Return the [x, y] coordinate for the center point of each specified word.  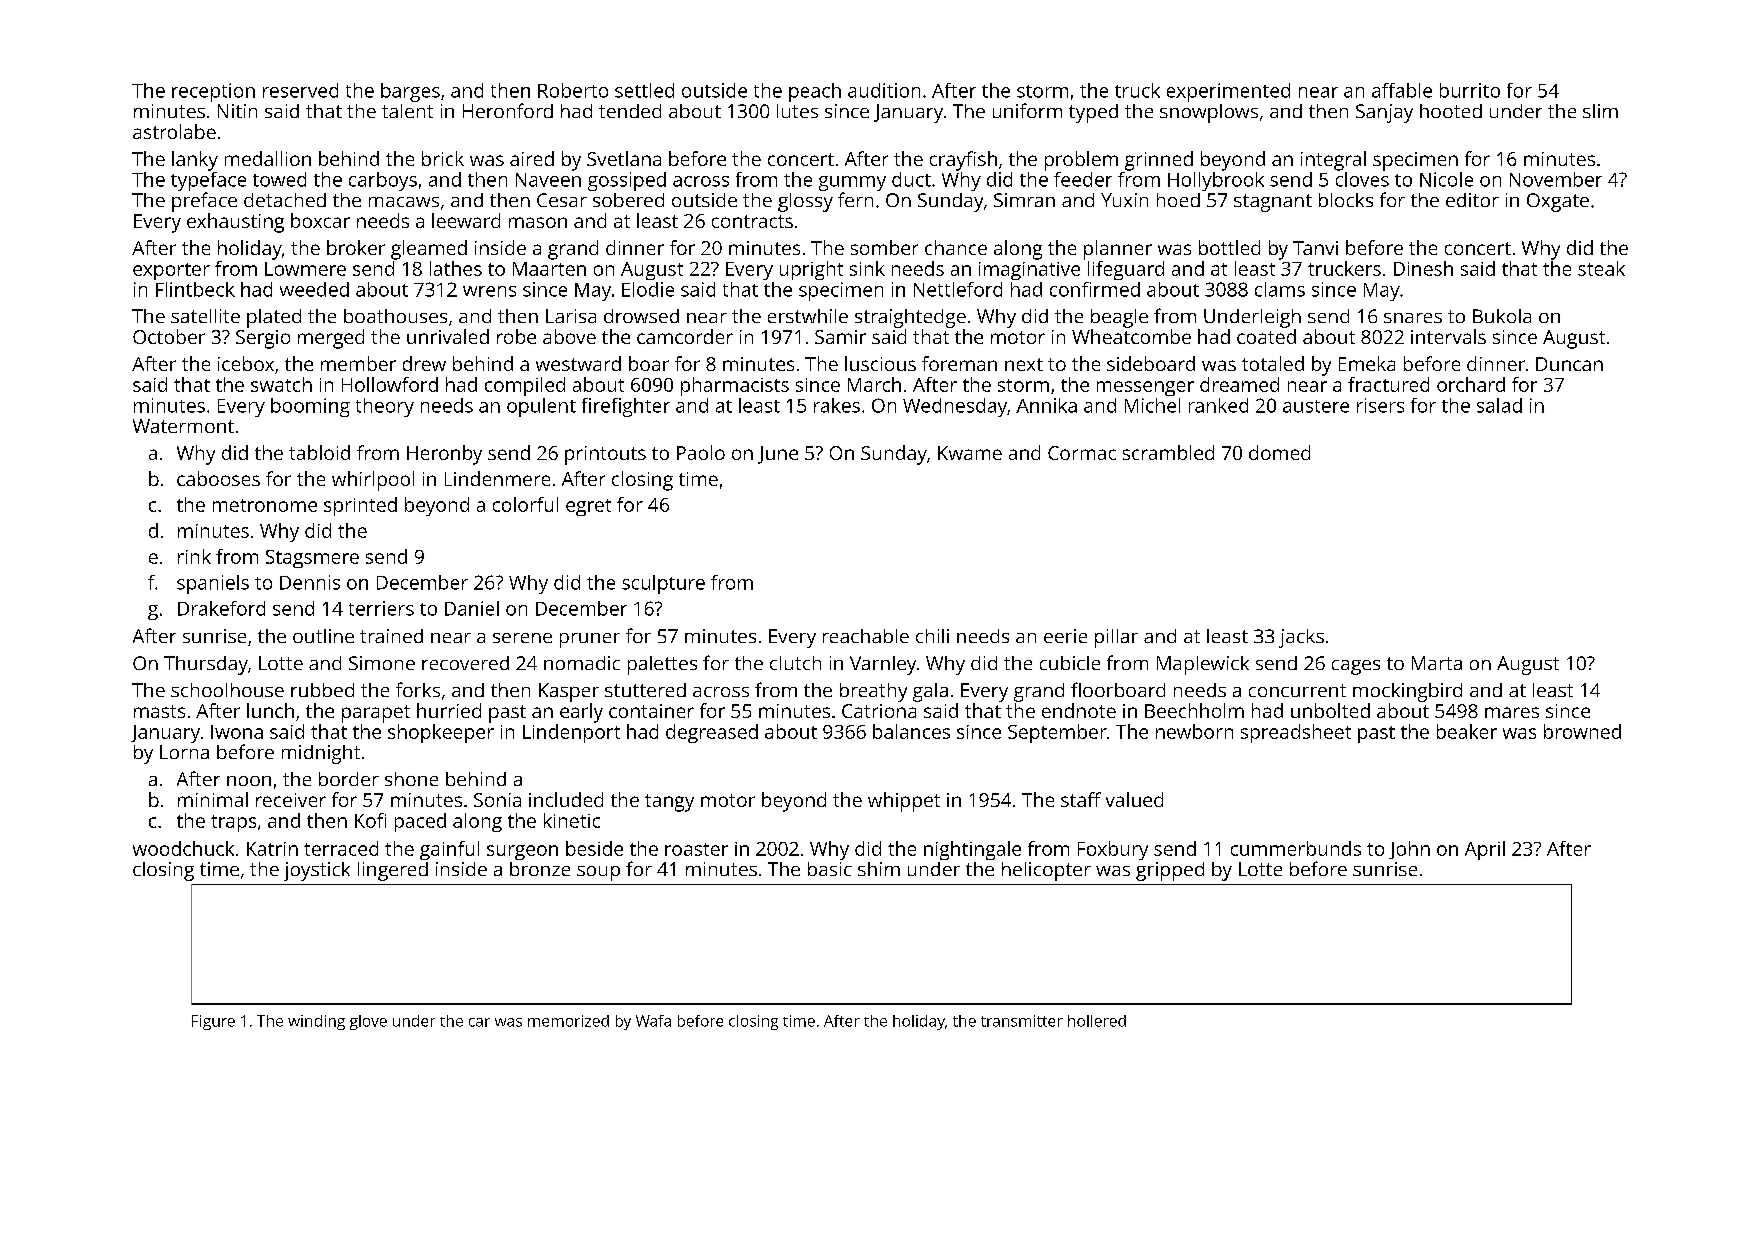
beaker [1467, 731]
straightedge [910, 318]
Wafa [653, 1021]
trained [391, 636]
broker [356, 247]
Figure [213, 1022]
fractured [1388, 384]
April [1485, 850]
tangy [669, 803]
